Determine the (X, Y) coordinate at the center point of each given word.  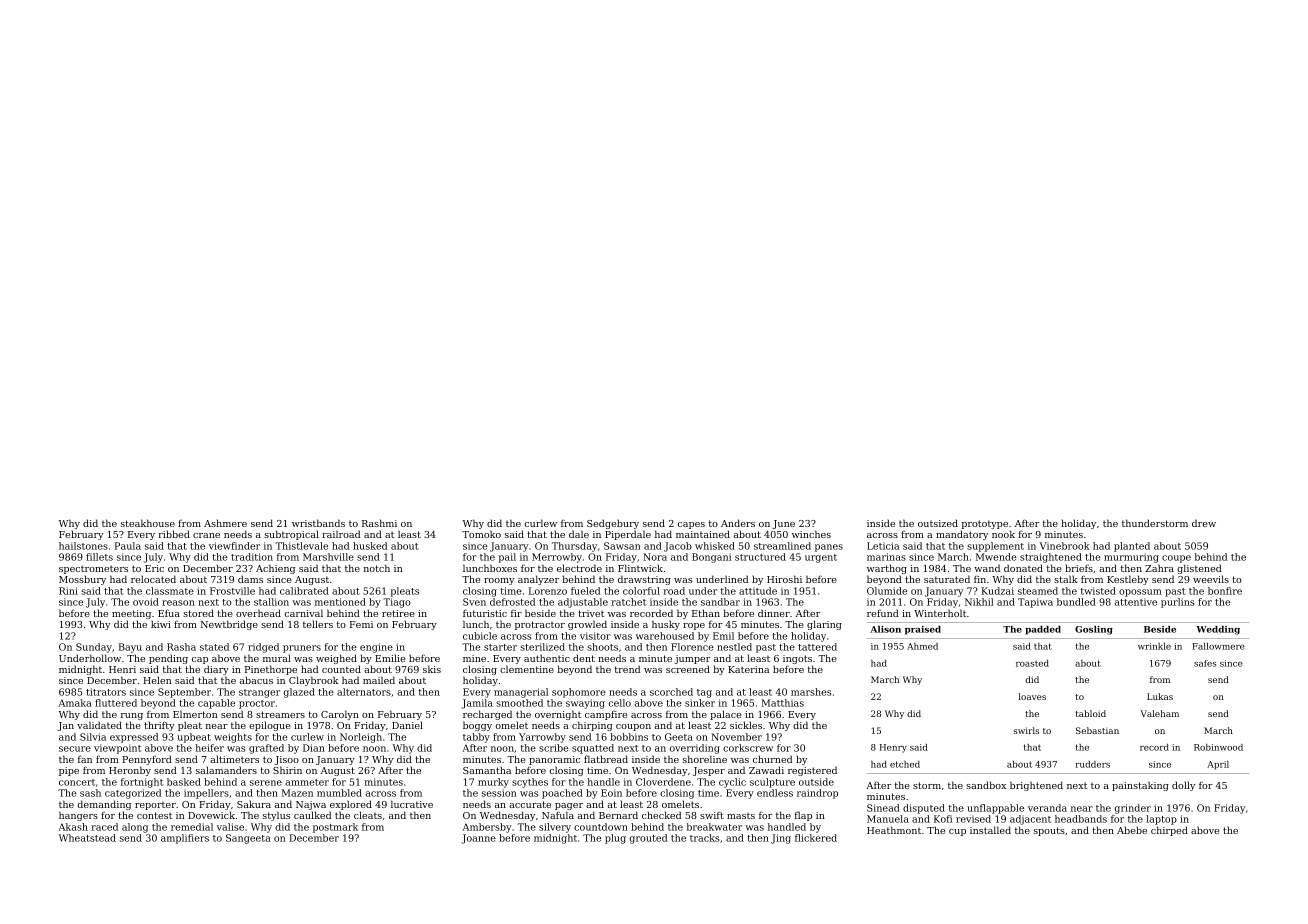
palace (725, 715)
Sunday (94, 648)
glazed (299, 693)
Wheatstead (87, 838)
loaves (1032, 696)
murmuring (1131, 558)
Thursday (574, 547)
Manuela (888, 819)
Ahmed (922, 646)
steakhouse (148, 523)
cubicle (480, 636)
